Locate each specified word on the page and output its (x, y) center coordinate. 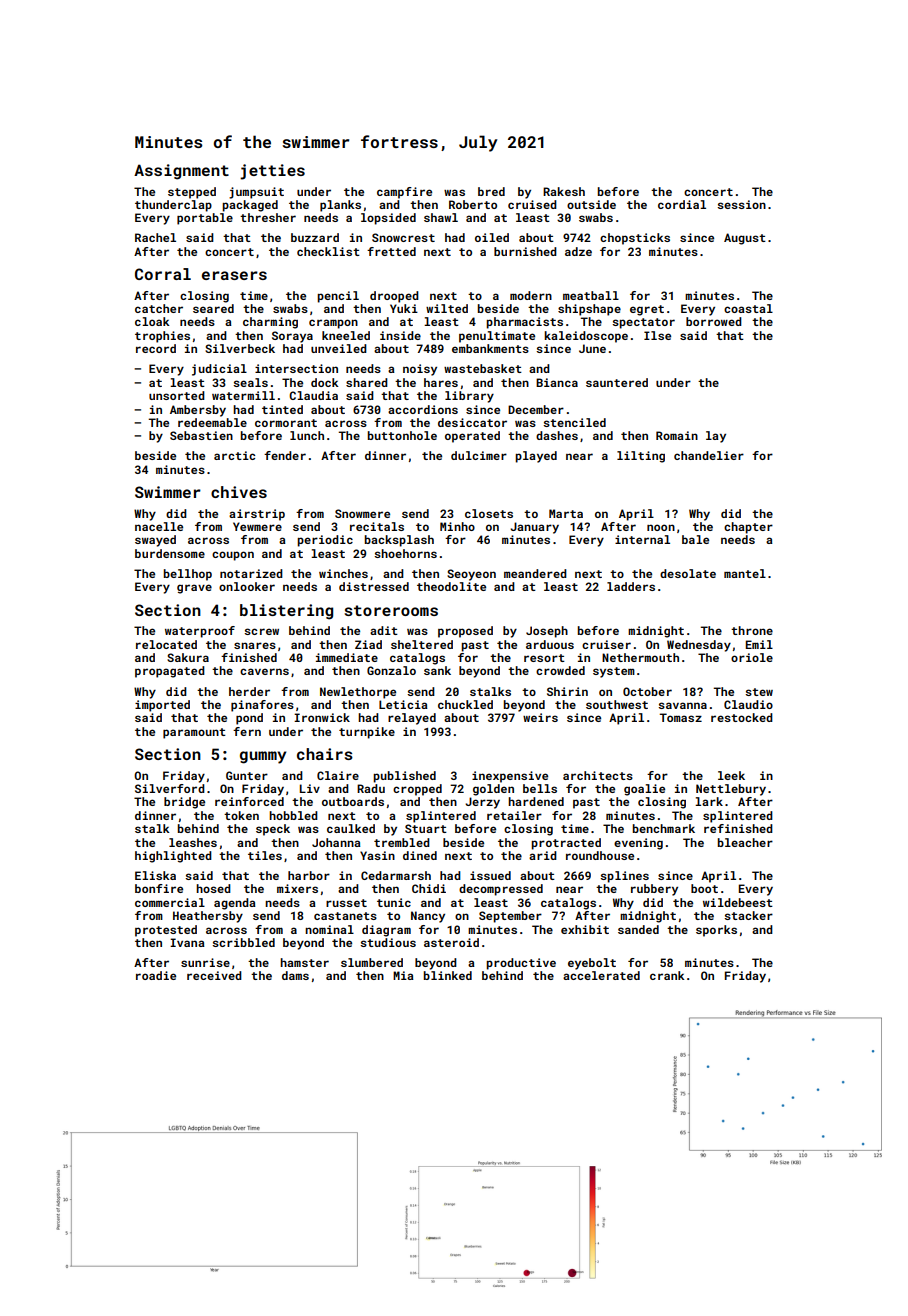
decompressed (501, 890)
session (741, 204)
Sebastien (201, 435)
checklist (328, 251)
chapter (748, 528)
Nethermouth (640, 657)
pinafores (262, 706)
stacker (748, 915)
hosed (213, 888)
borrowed (714, 321)
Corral (163, 274)
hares (441, 382)
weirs (540, 717)
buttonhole (402, 435)
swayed (155, 541)
